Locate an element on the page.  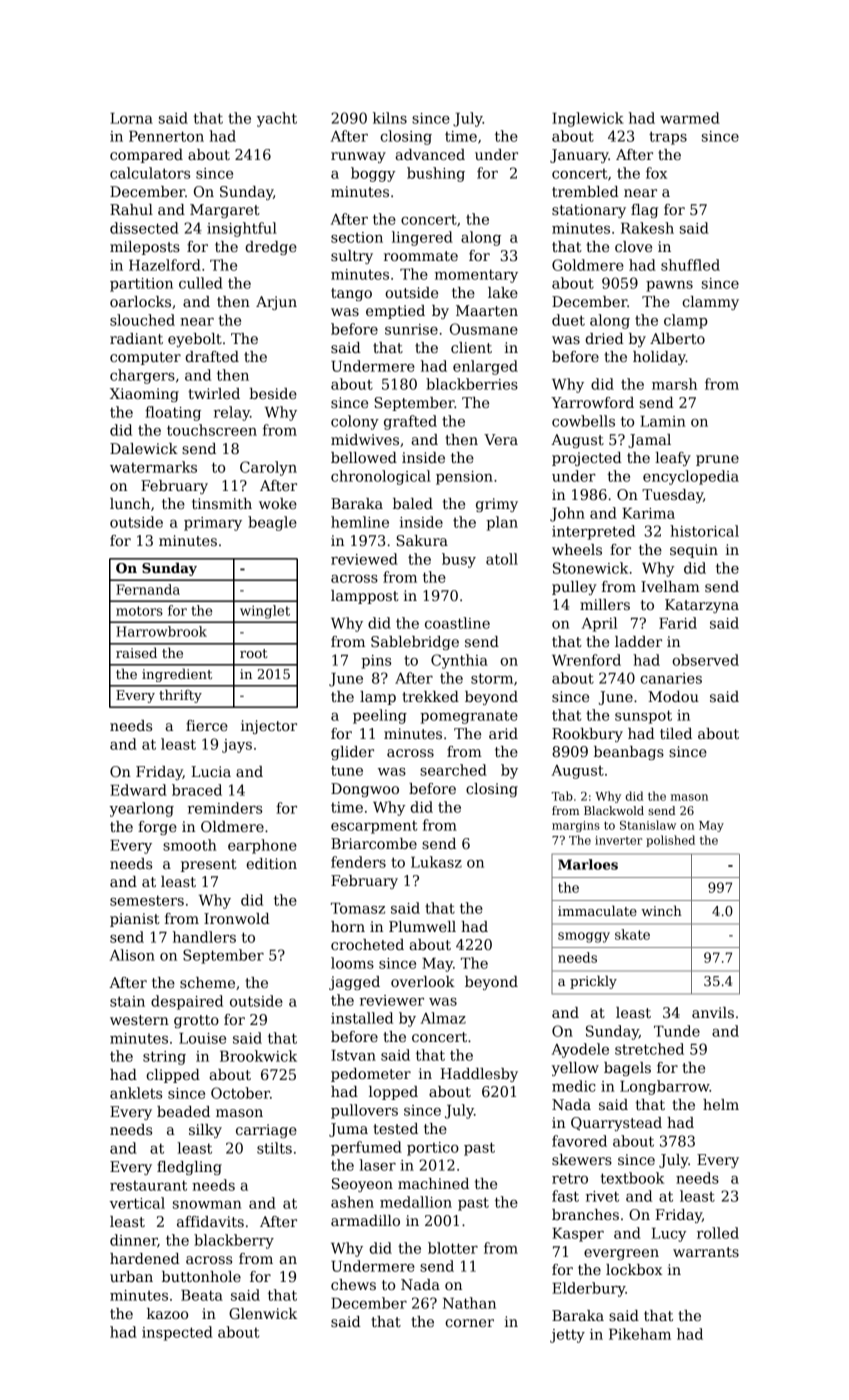
inspected is located at coordinates (177, 1333).
